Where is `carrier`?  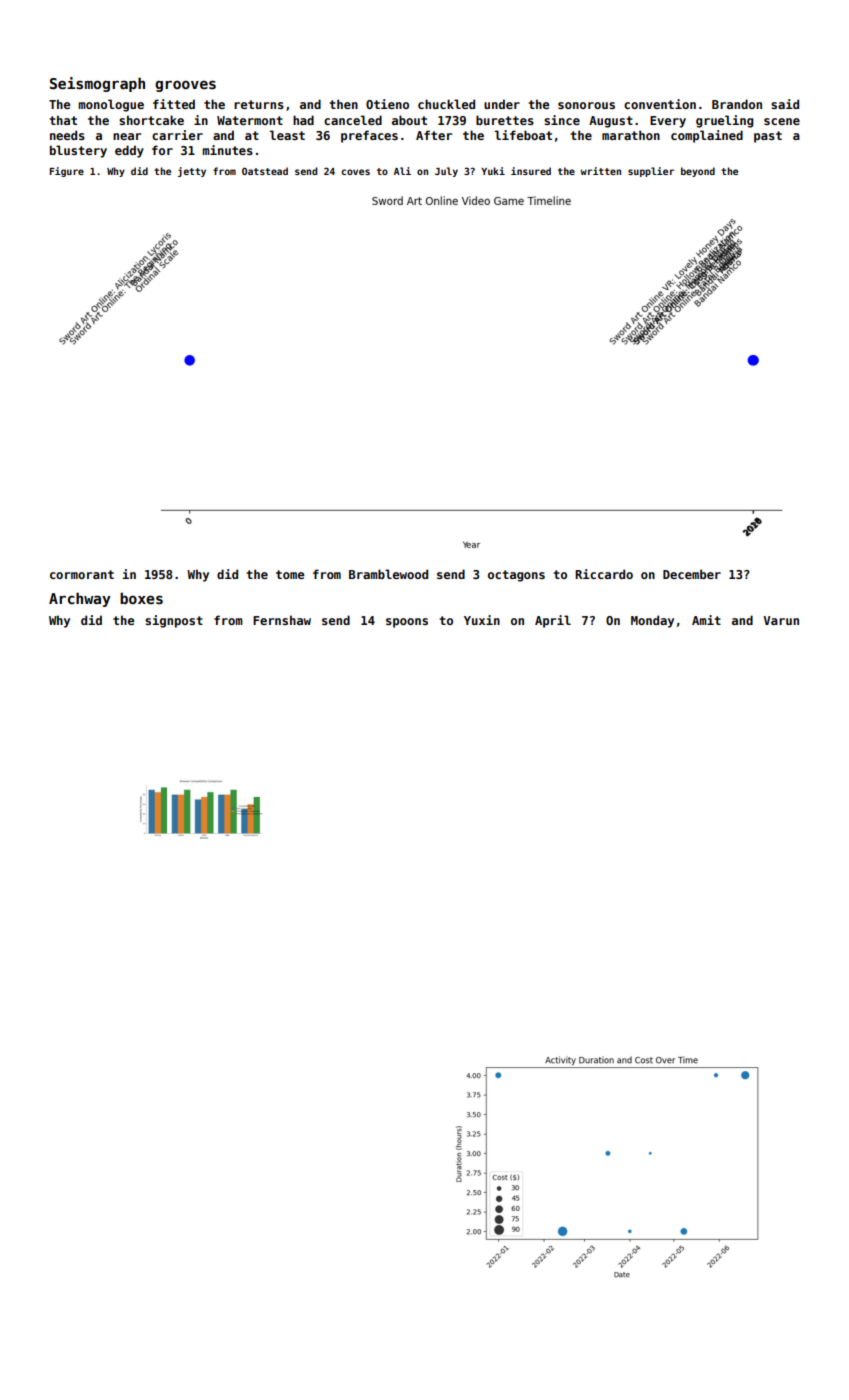
carrier is located at coordinates (177, 135).
